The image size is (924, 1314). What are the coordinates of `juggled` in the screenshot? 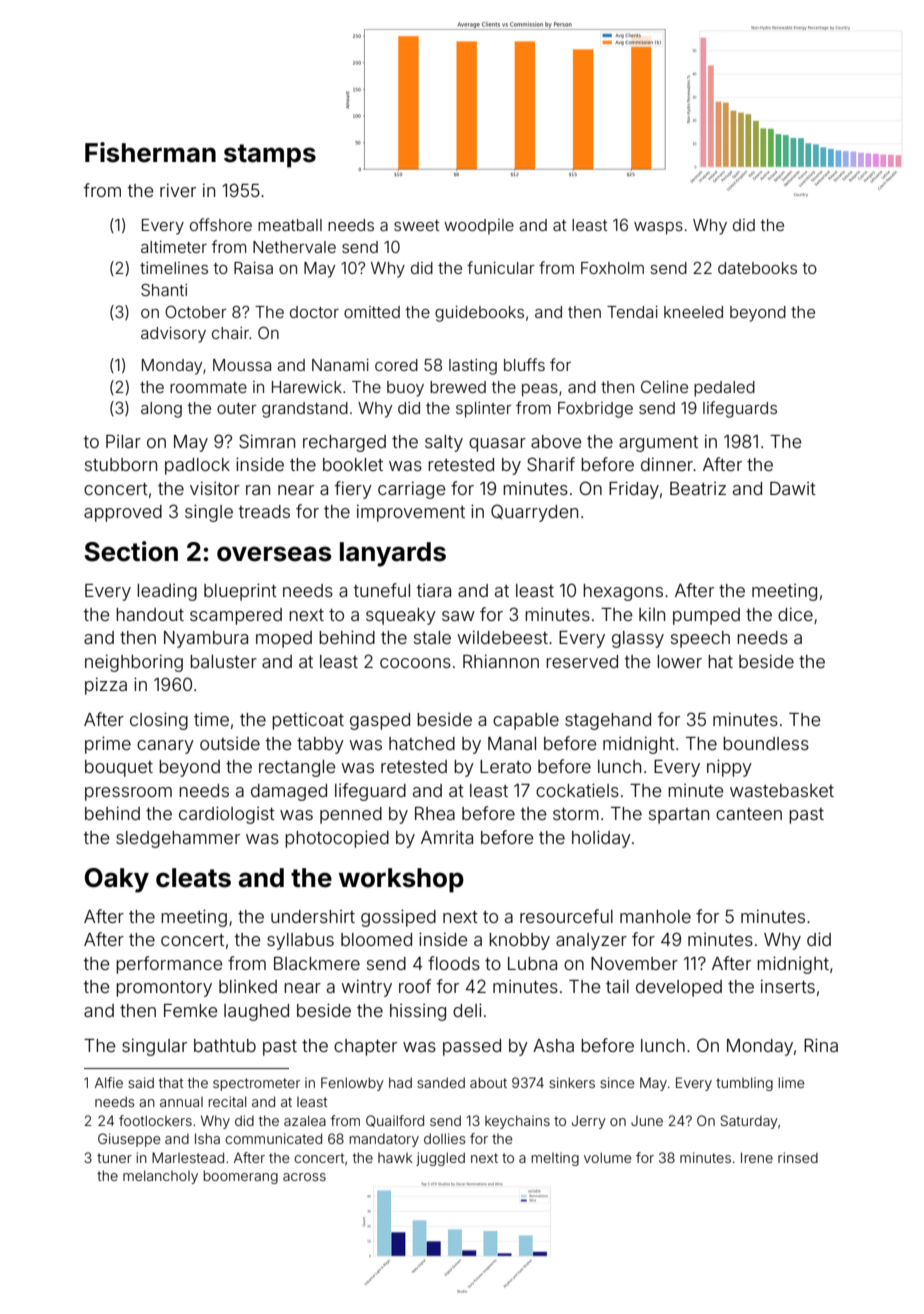 It's located at (440, 1159).
